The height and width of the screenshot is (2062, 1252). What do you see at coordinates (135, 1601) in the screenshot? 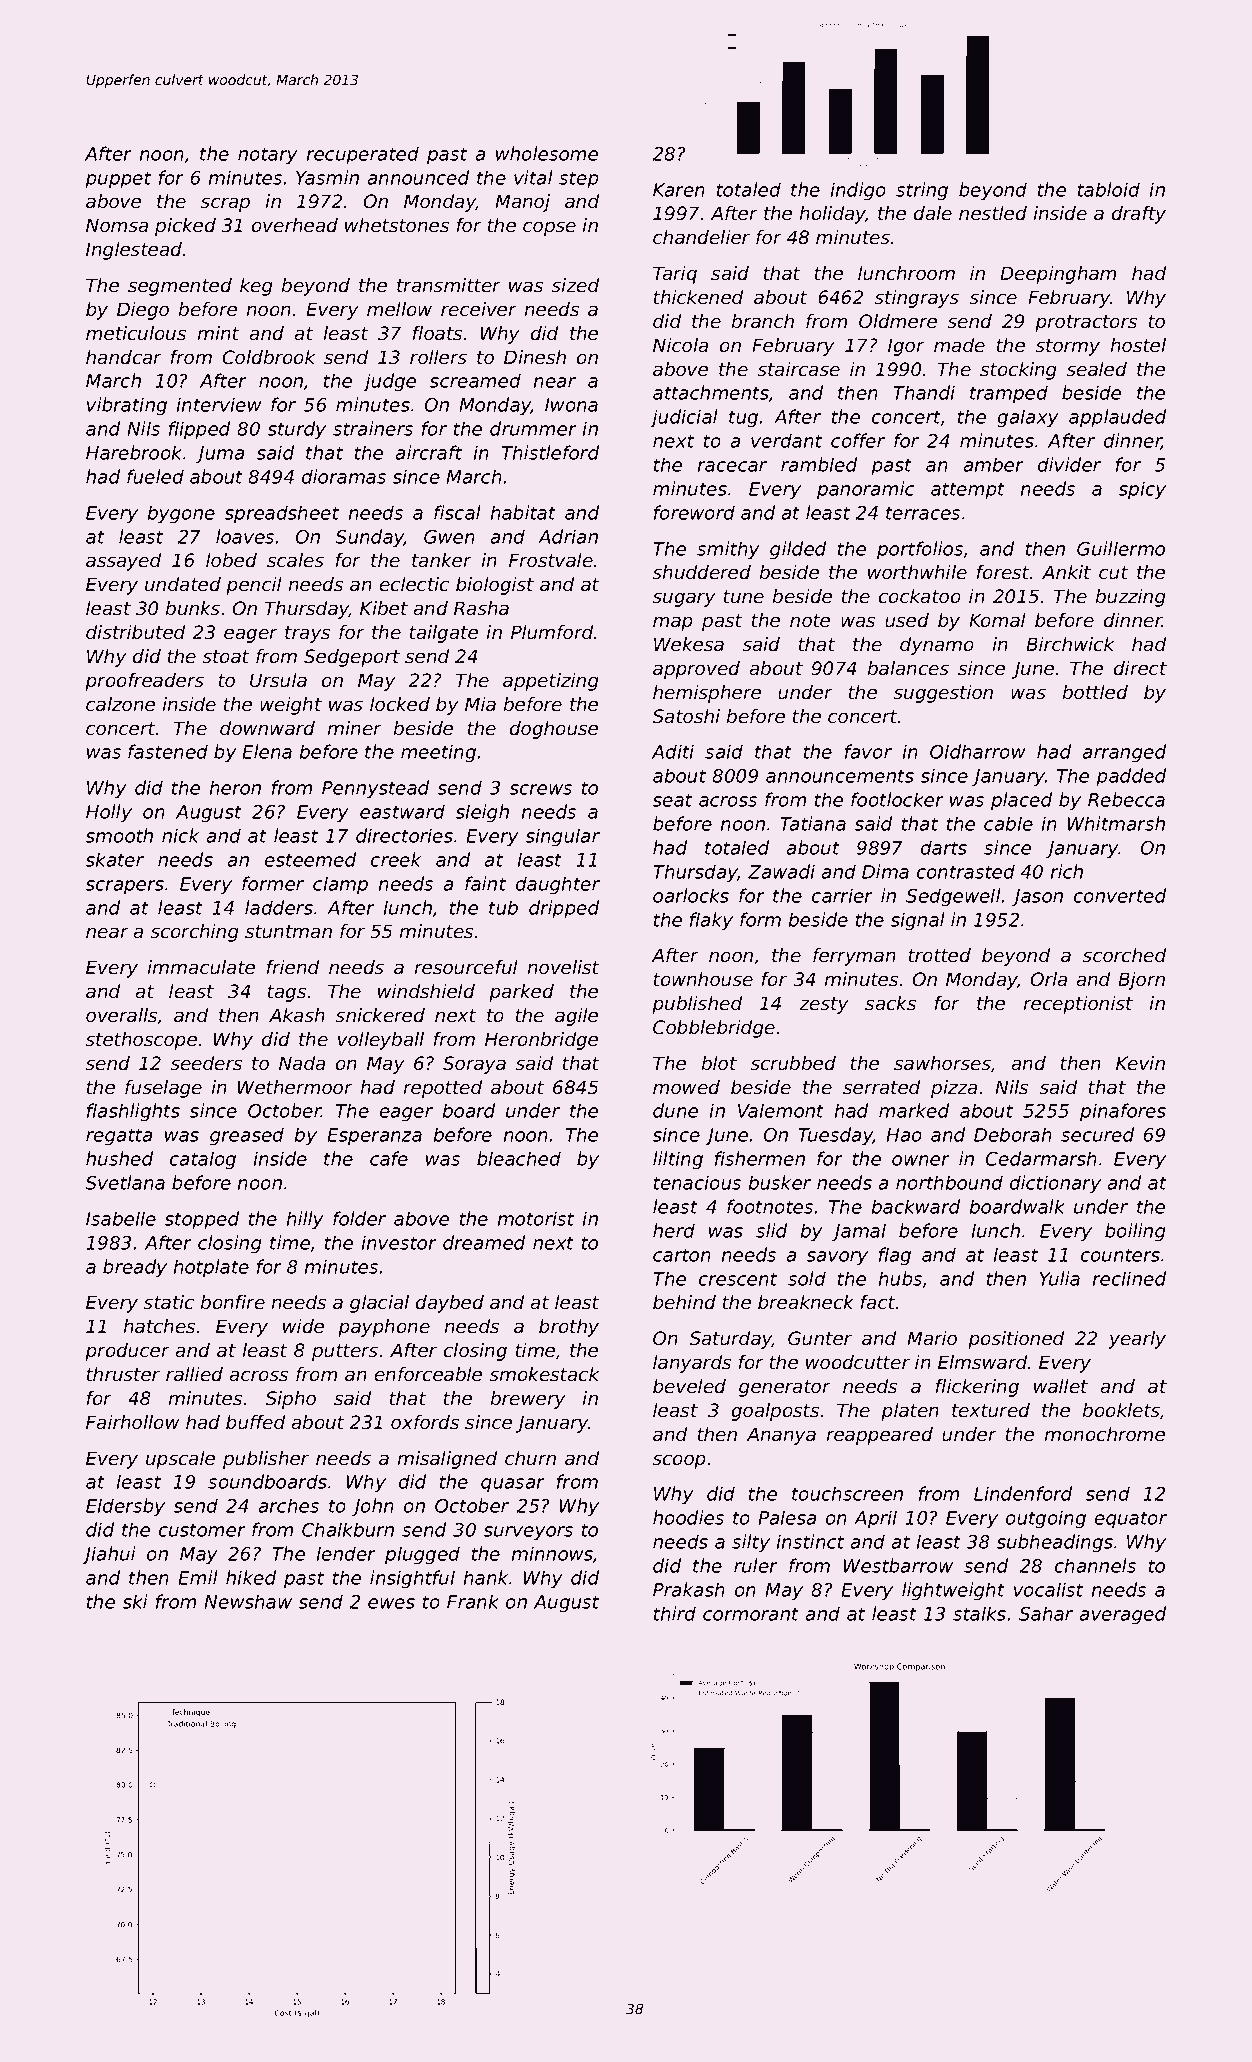
I see `ski` at bounding box center [135, 1601].
